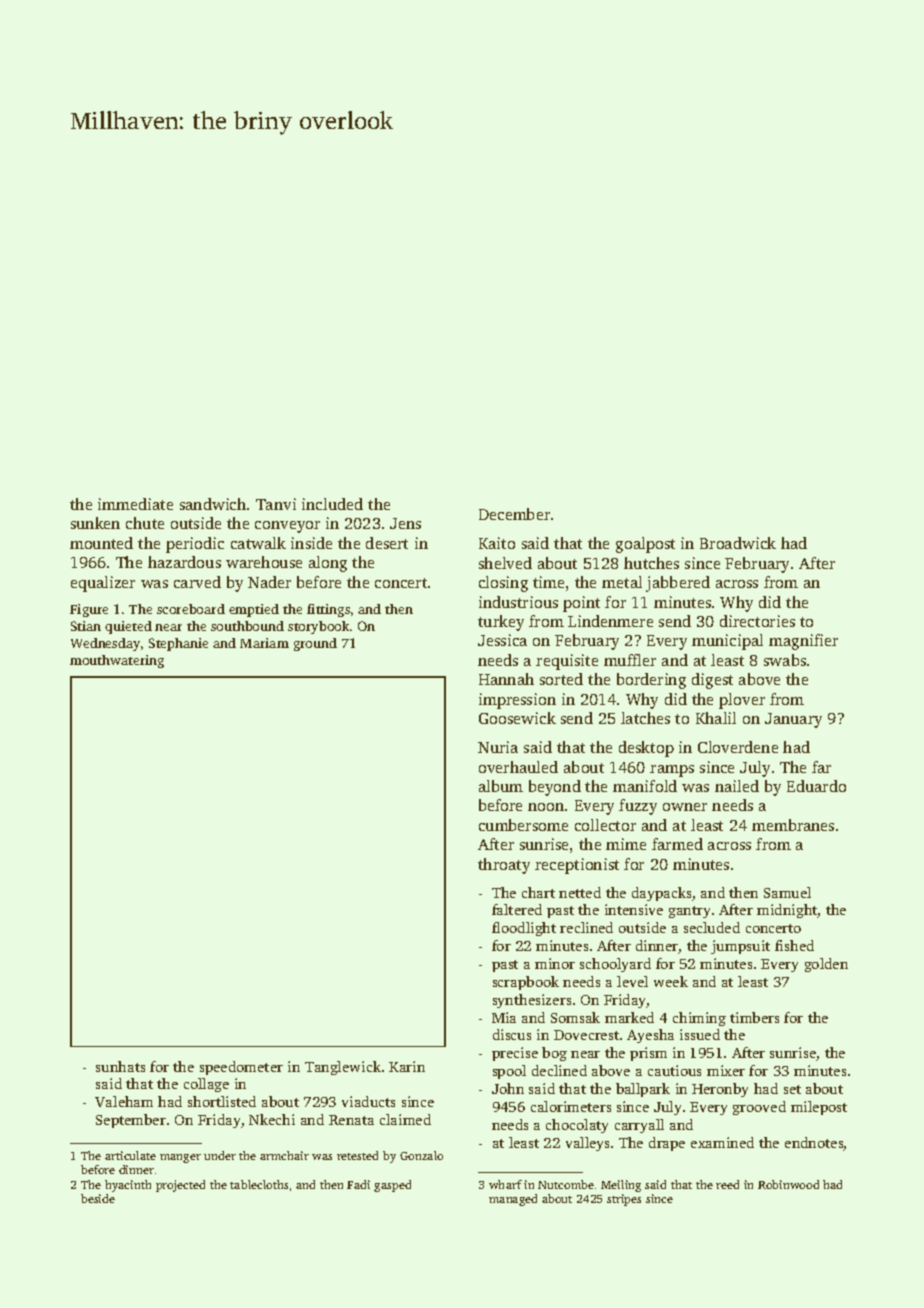  Describe the element at coordinates (671, 981) in the document. I see `week` at that location.
